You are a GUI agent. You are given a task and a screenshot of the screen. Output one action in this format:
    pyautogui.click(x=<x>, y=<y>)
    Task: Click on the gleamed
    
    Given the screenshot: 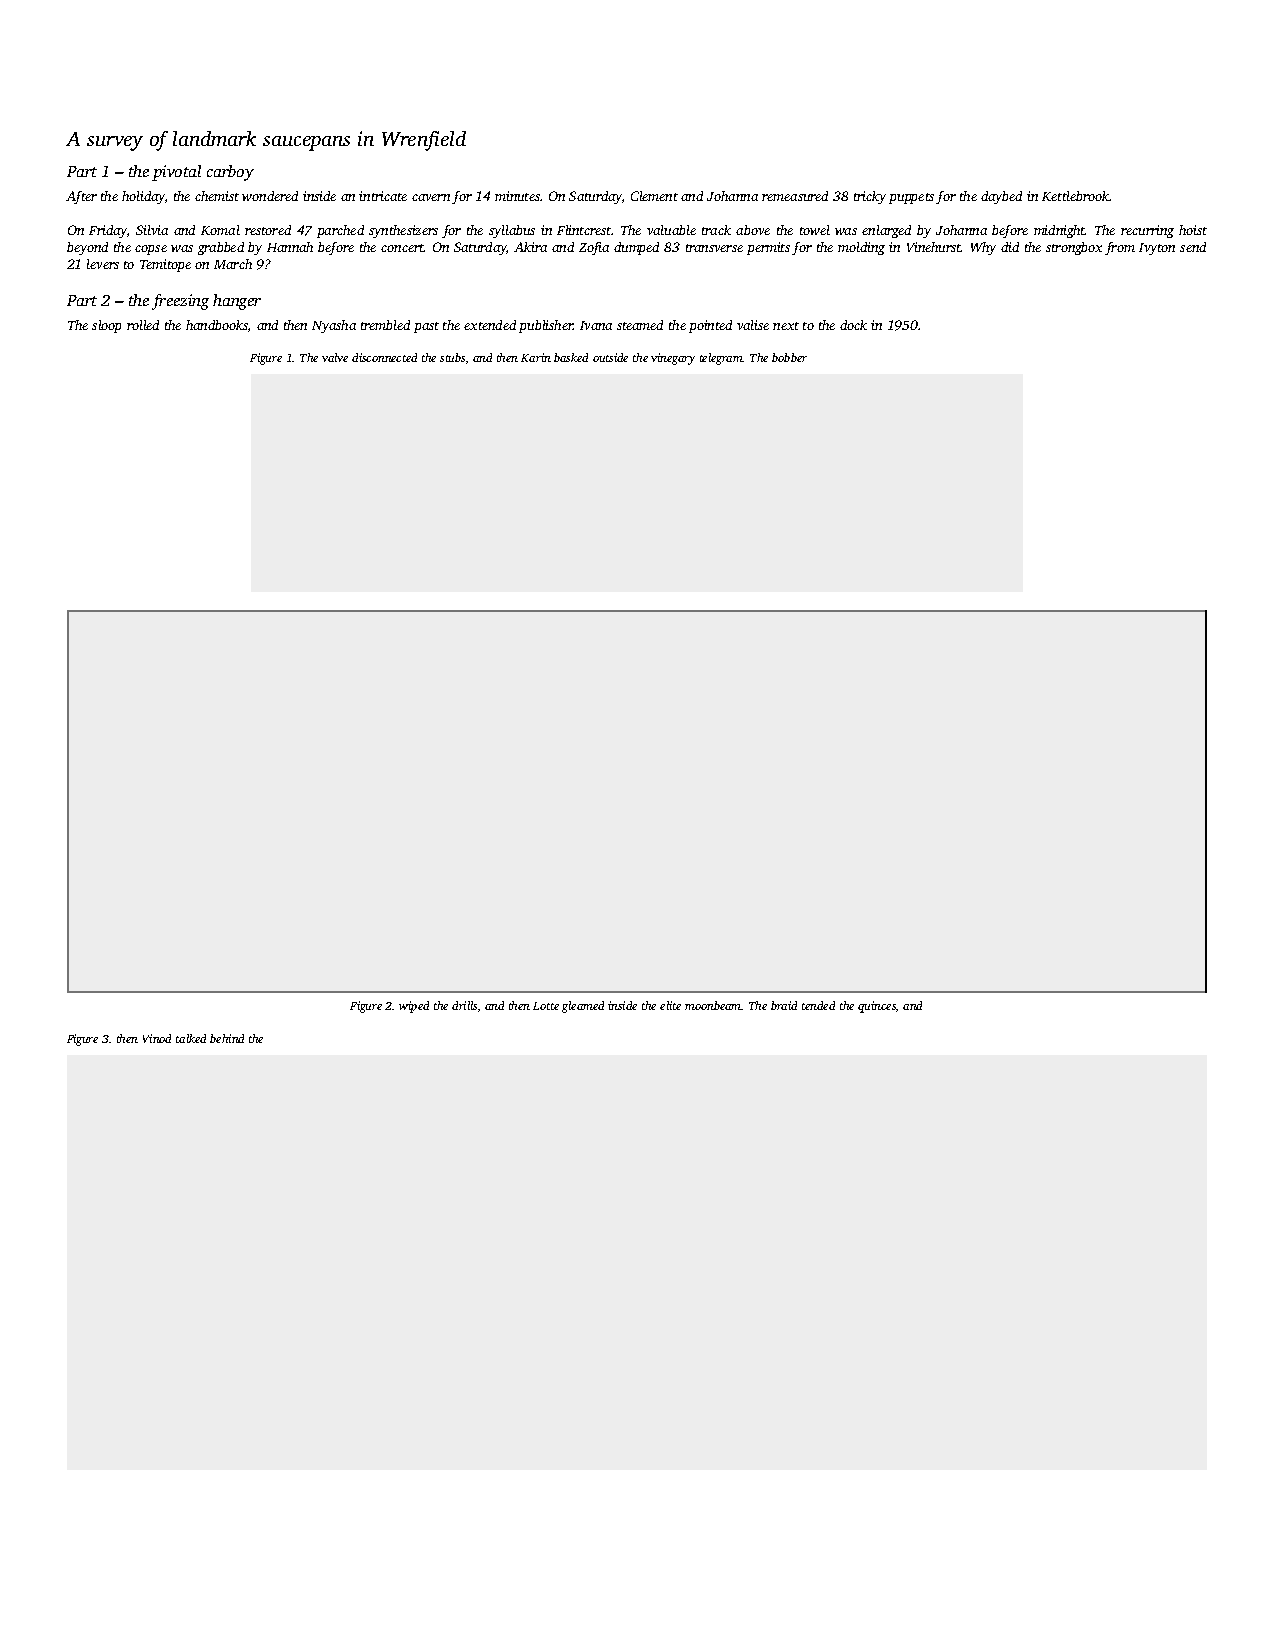 What is the action you would take?
    pyautogui.click(x=583, y=1007)
